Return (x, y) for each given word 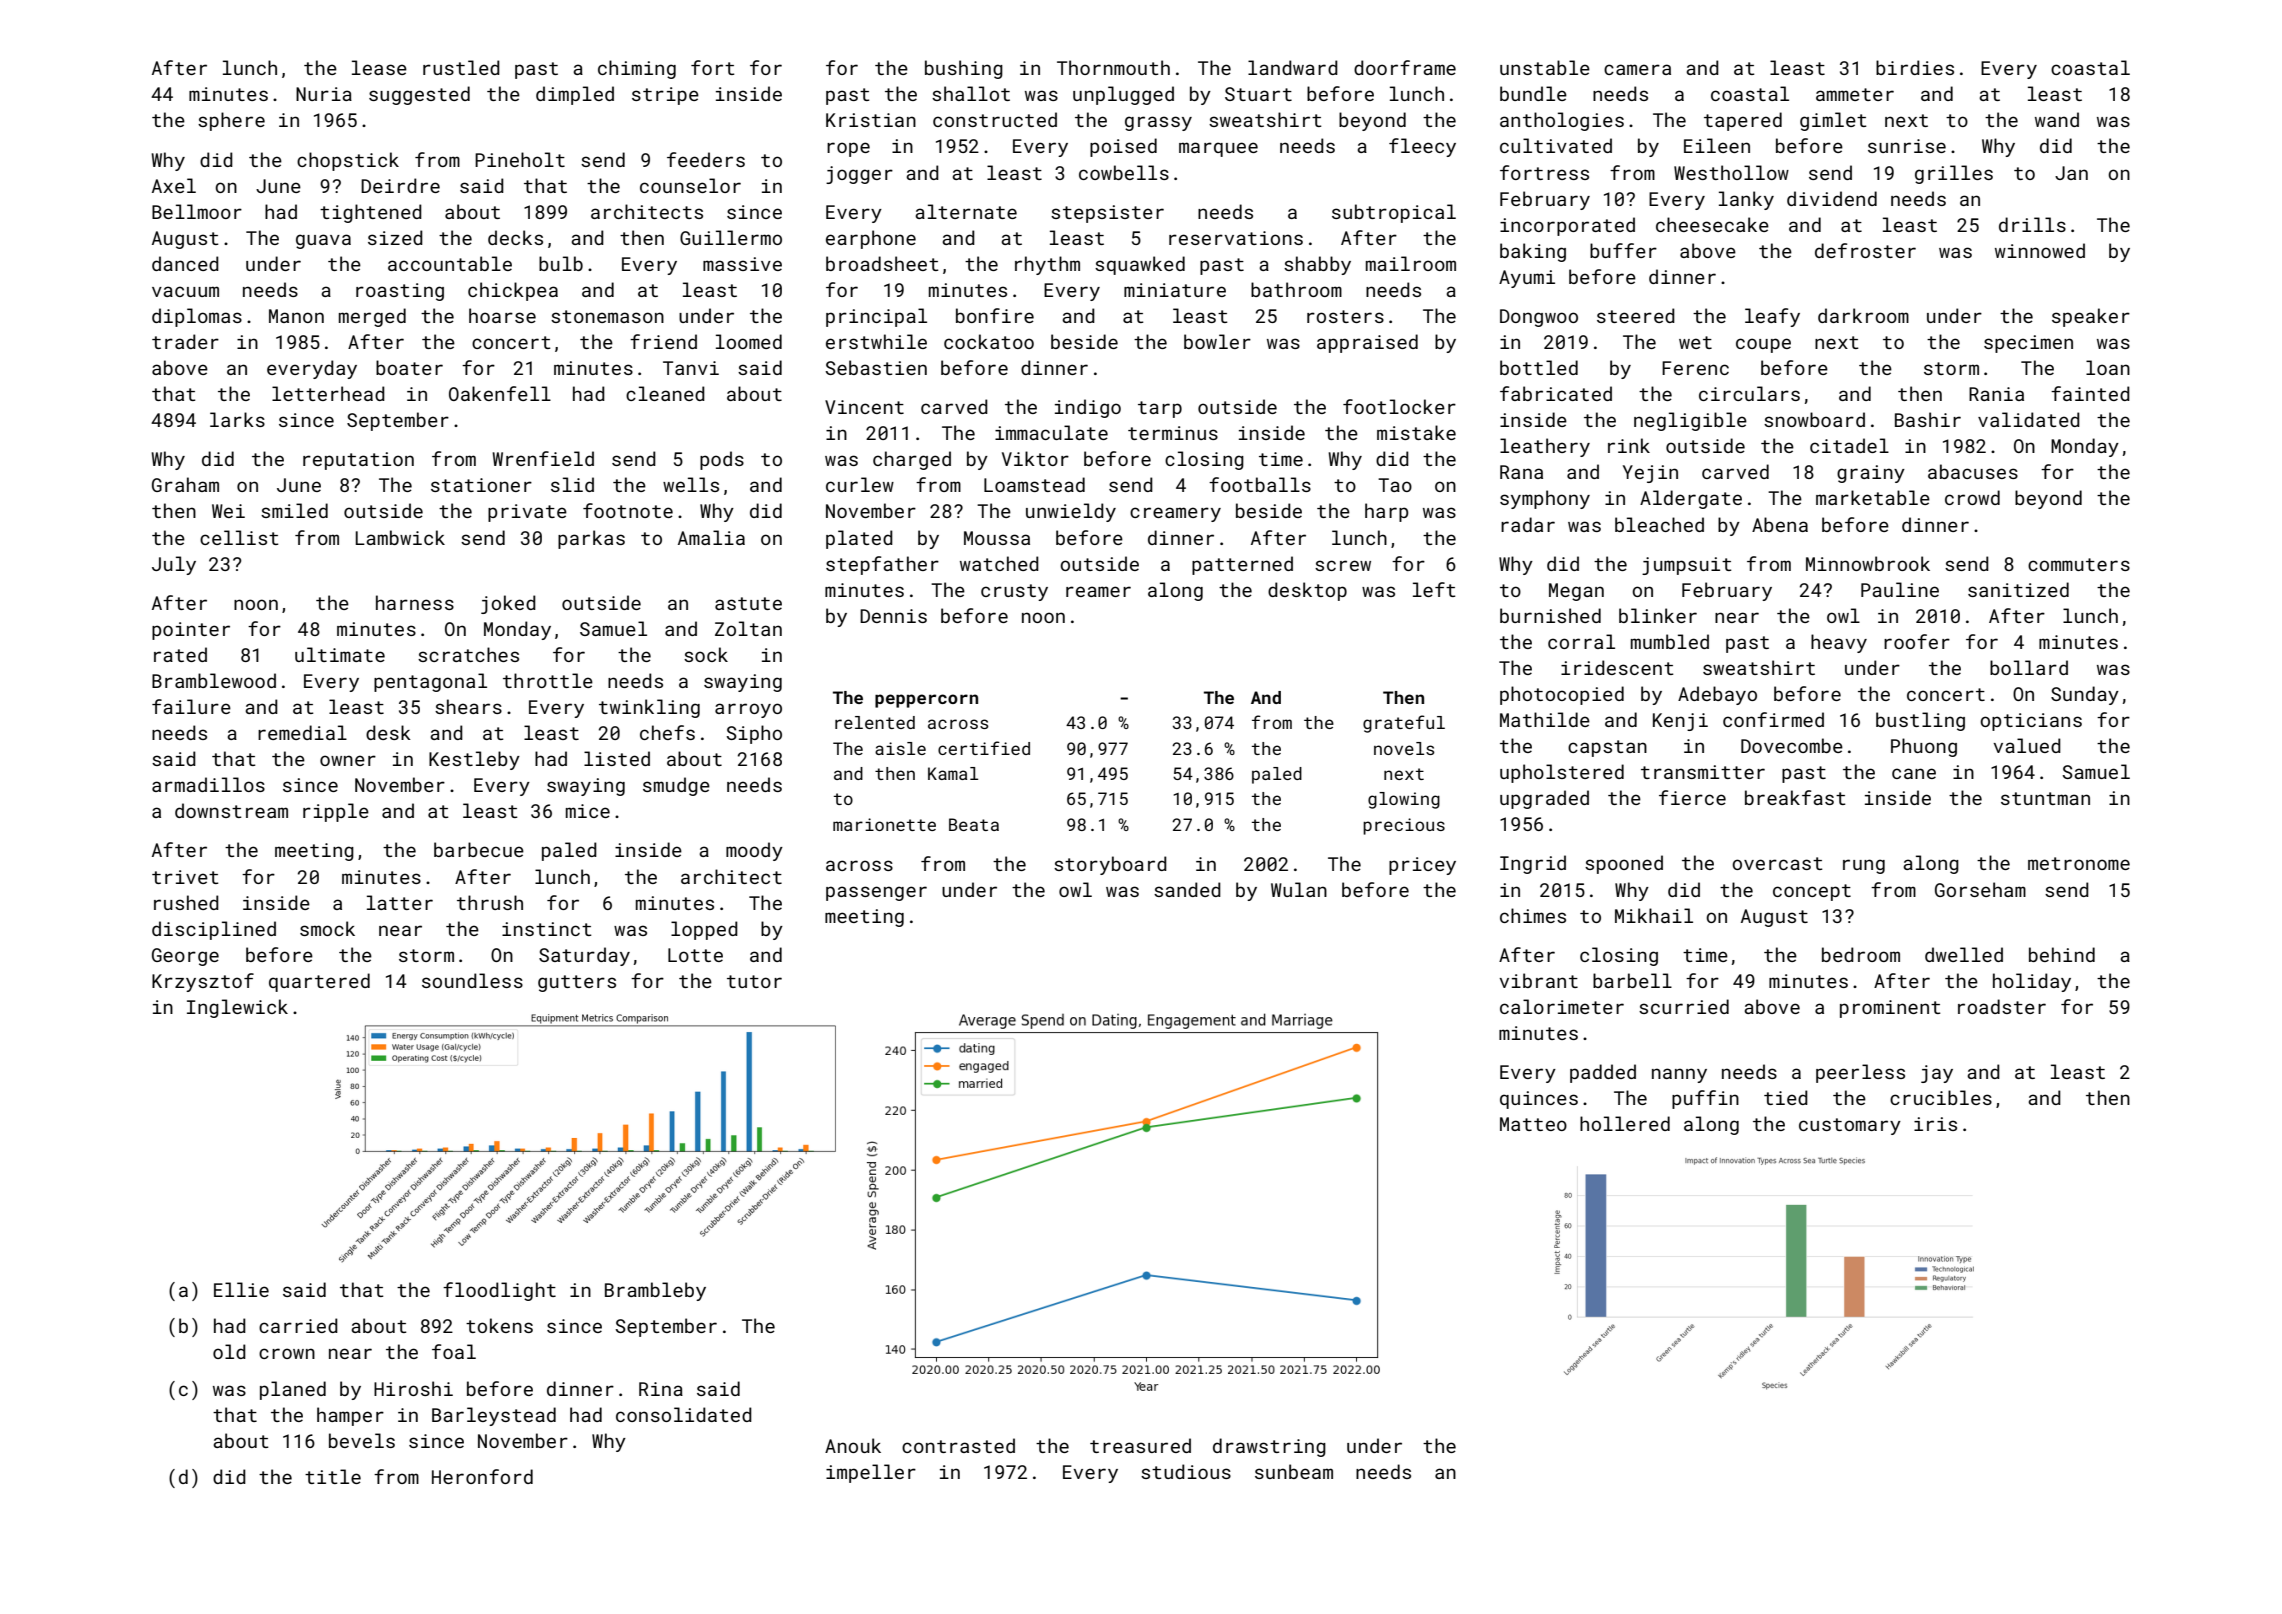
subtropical (1394, 213)
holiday (2032, 982)
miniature (1175, 290)
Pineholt (520, 159)
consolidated (684, 1414)
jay (1937, 1074)
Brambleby (655, 1291)
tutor (754, 981)
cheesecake (1712, 224)
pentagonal (430, 682)
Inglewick (237, 1008)
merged (372, 317)
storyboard (1110, 865)
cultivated (1556, 145)
